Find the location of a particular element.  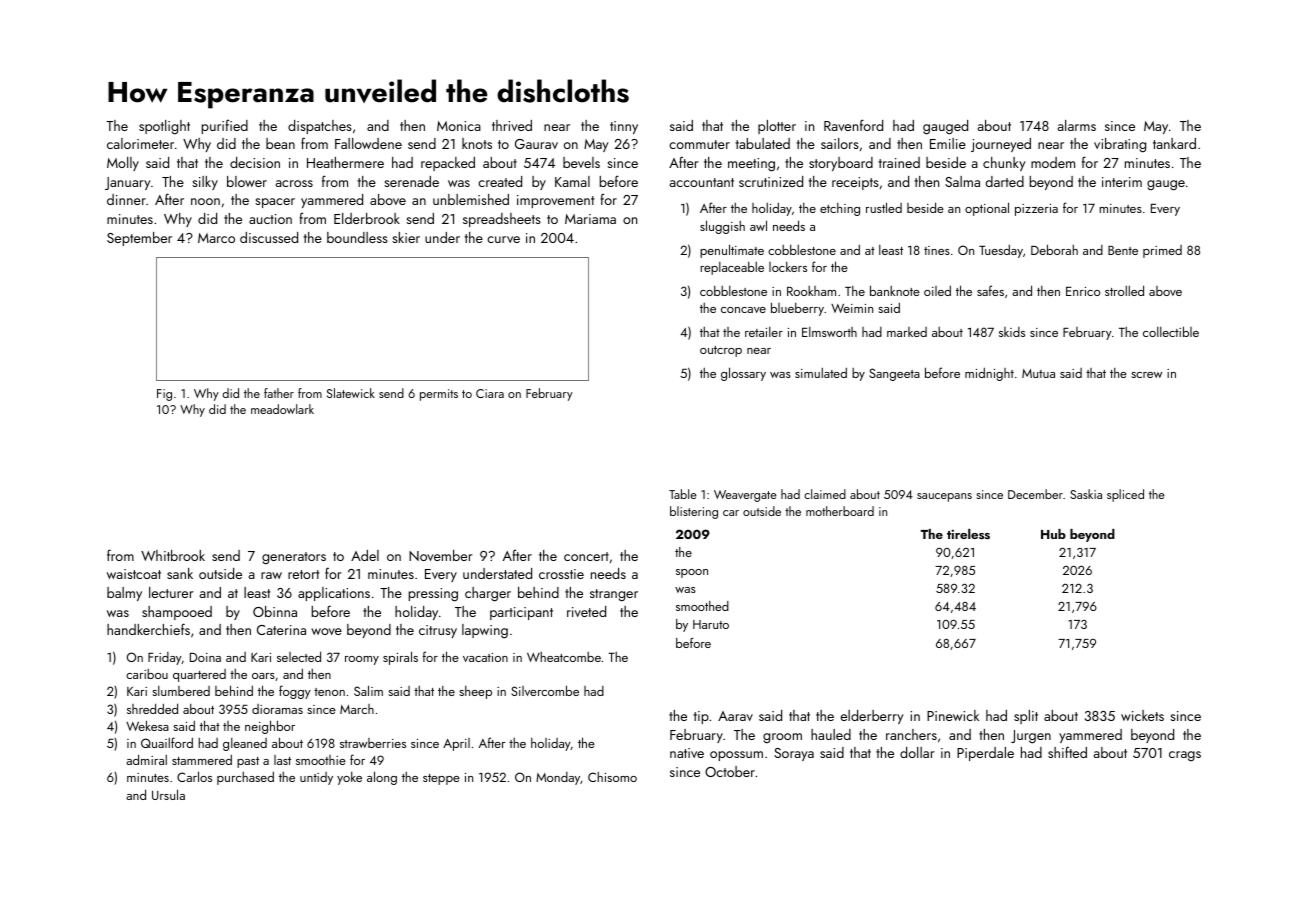

curve is located at coordinates (503, 239).
